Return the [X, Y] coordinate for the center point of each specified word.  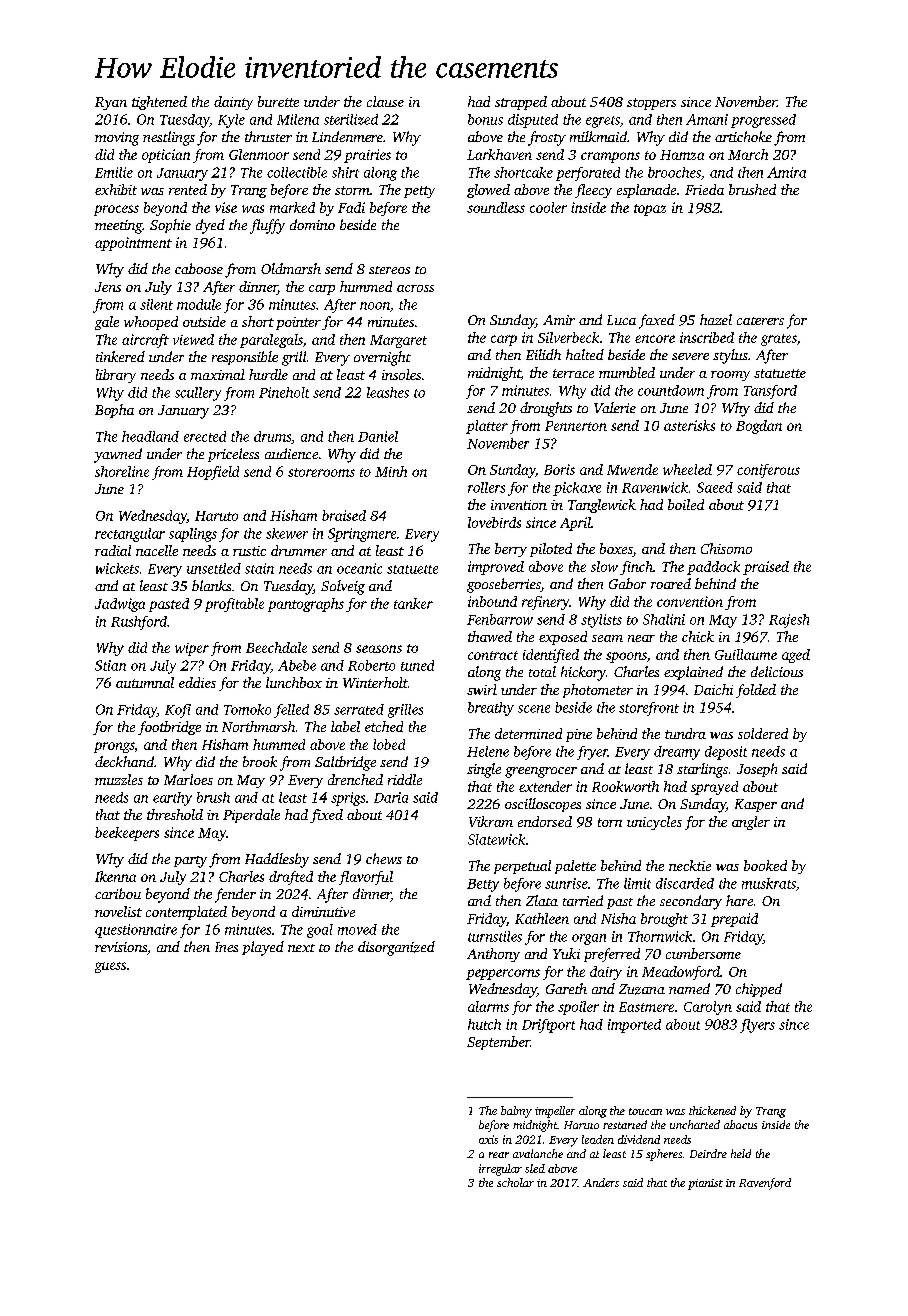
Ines [226, 947]
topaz [650, 210]
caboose [199, 268]
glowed [488, 191]
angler [751, 823]
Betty [483, 885]
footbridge [169, 728]
